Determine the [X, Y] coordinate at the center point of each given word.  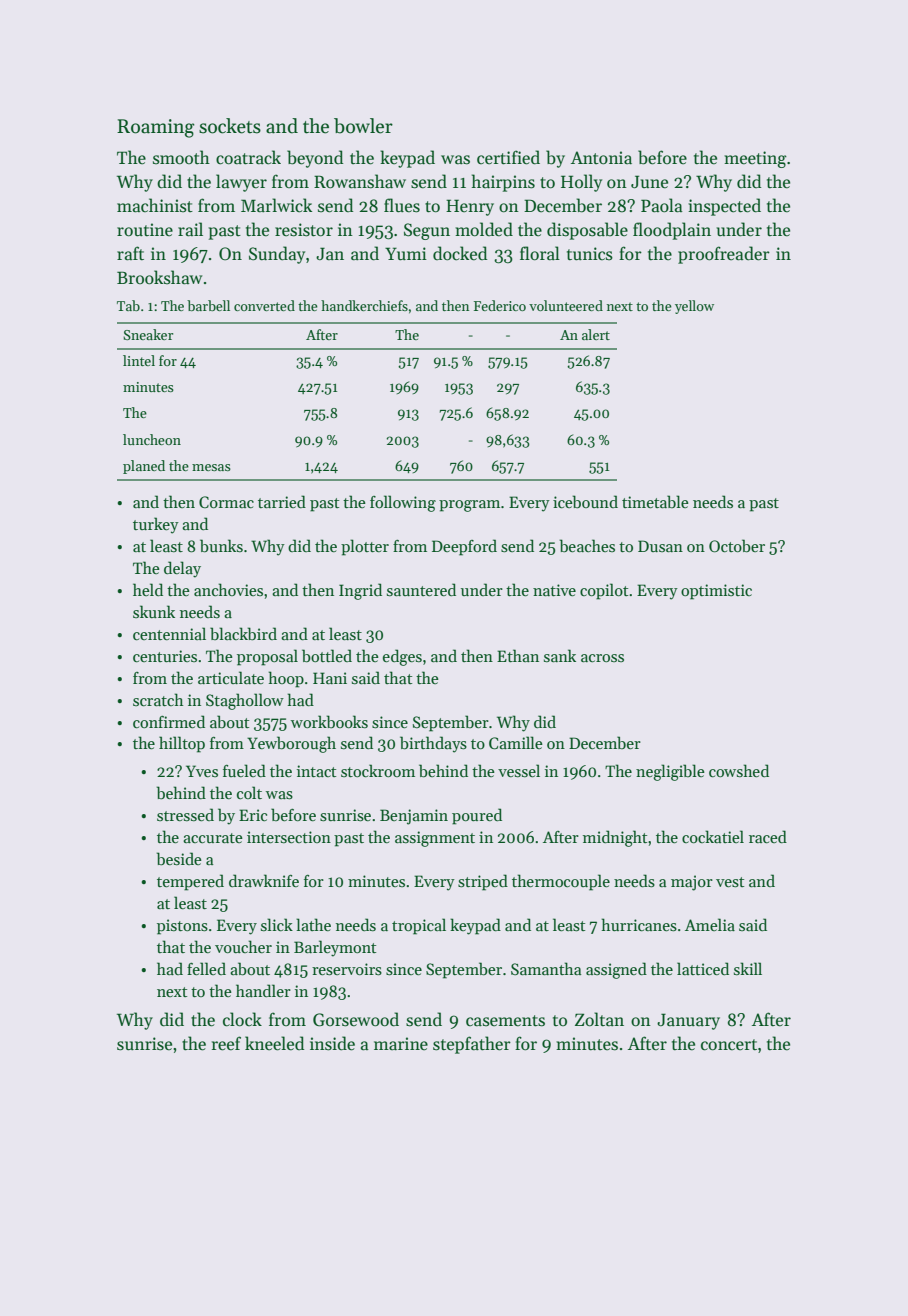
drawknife [264, 880]
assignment [435, 839]
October [737, 546]
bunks [221, 546]
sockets [230, 126]
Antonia [601, 158]
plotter [365, 547]
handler [263, 990]
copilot [604, 591]
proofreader [724, 255]
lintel [139, 360]
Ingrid [360, 591]
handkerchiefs [364, 305]
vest [730, 882]
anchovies [228, 589]
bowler [363, 126]
